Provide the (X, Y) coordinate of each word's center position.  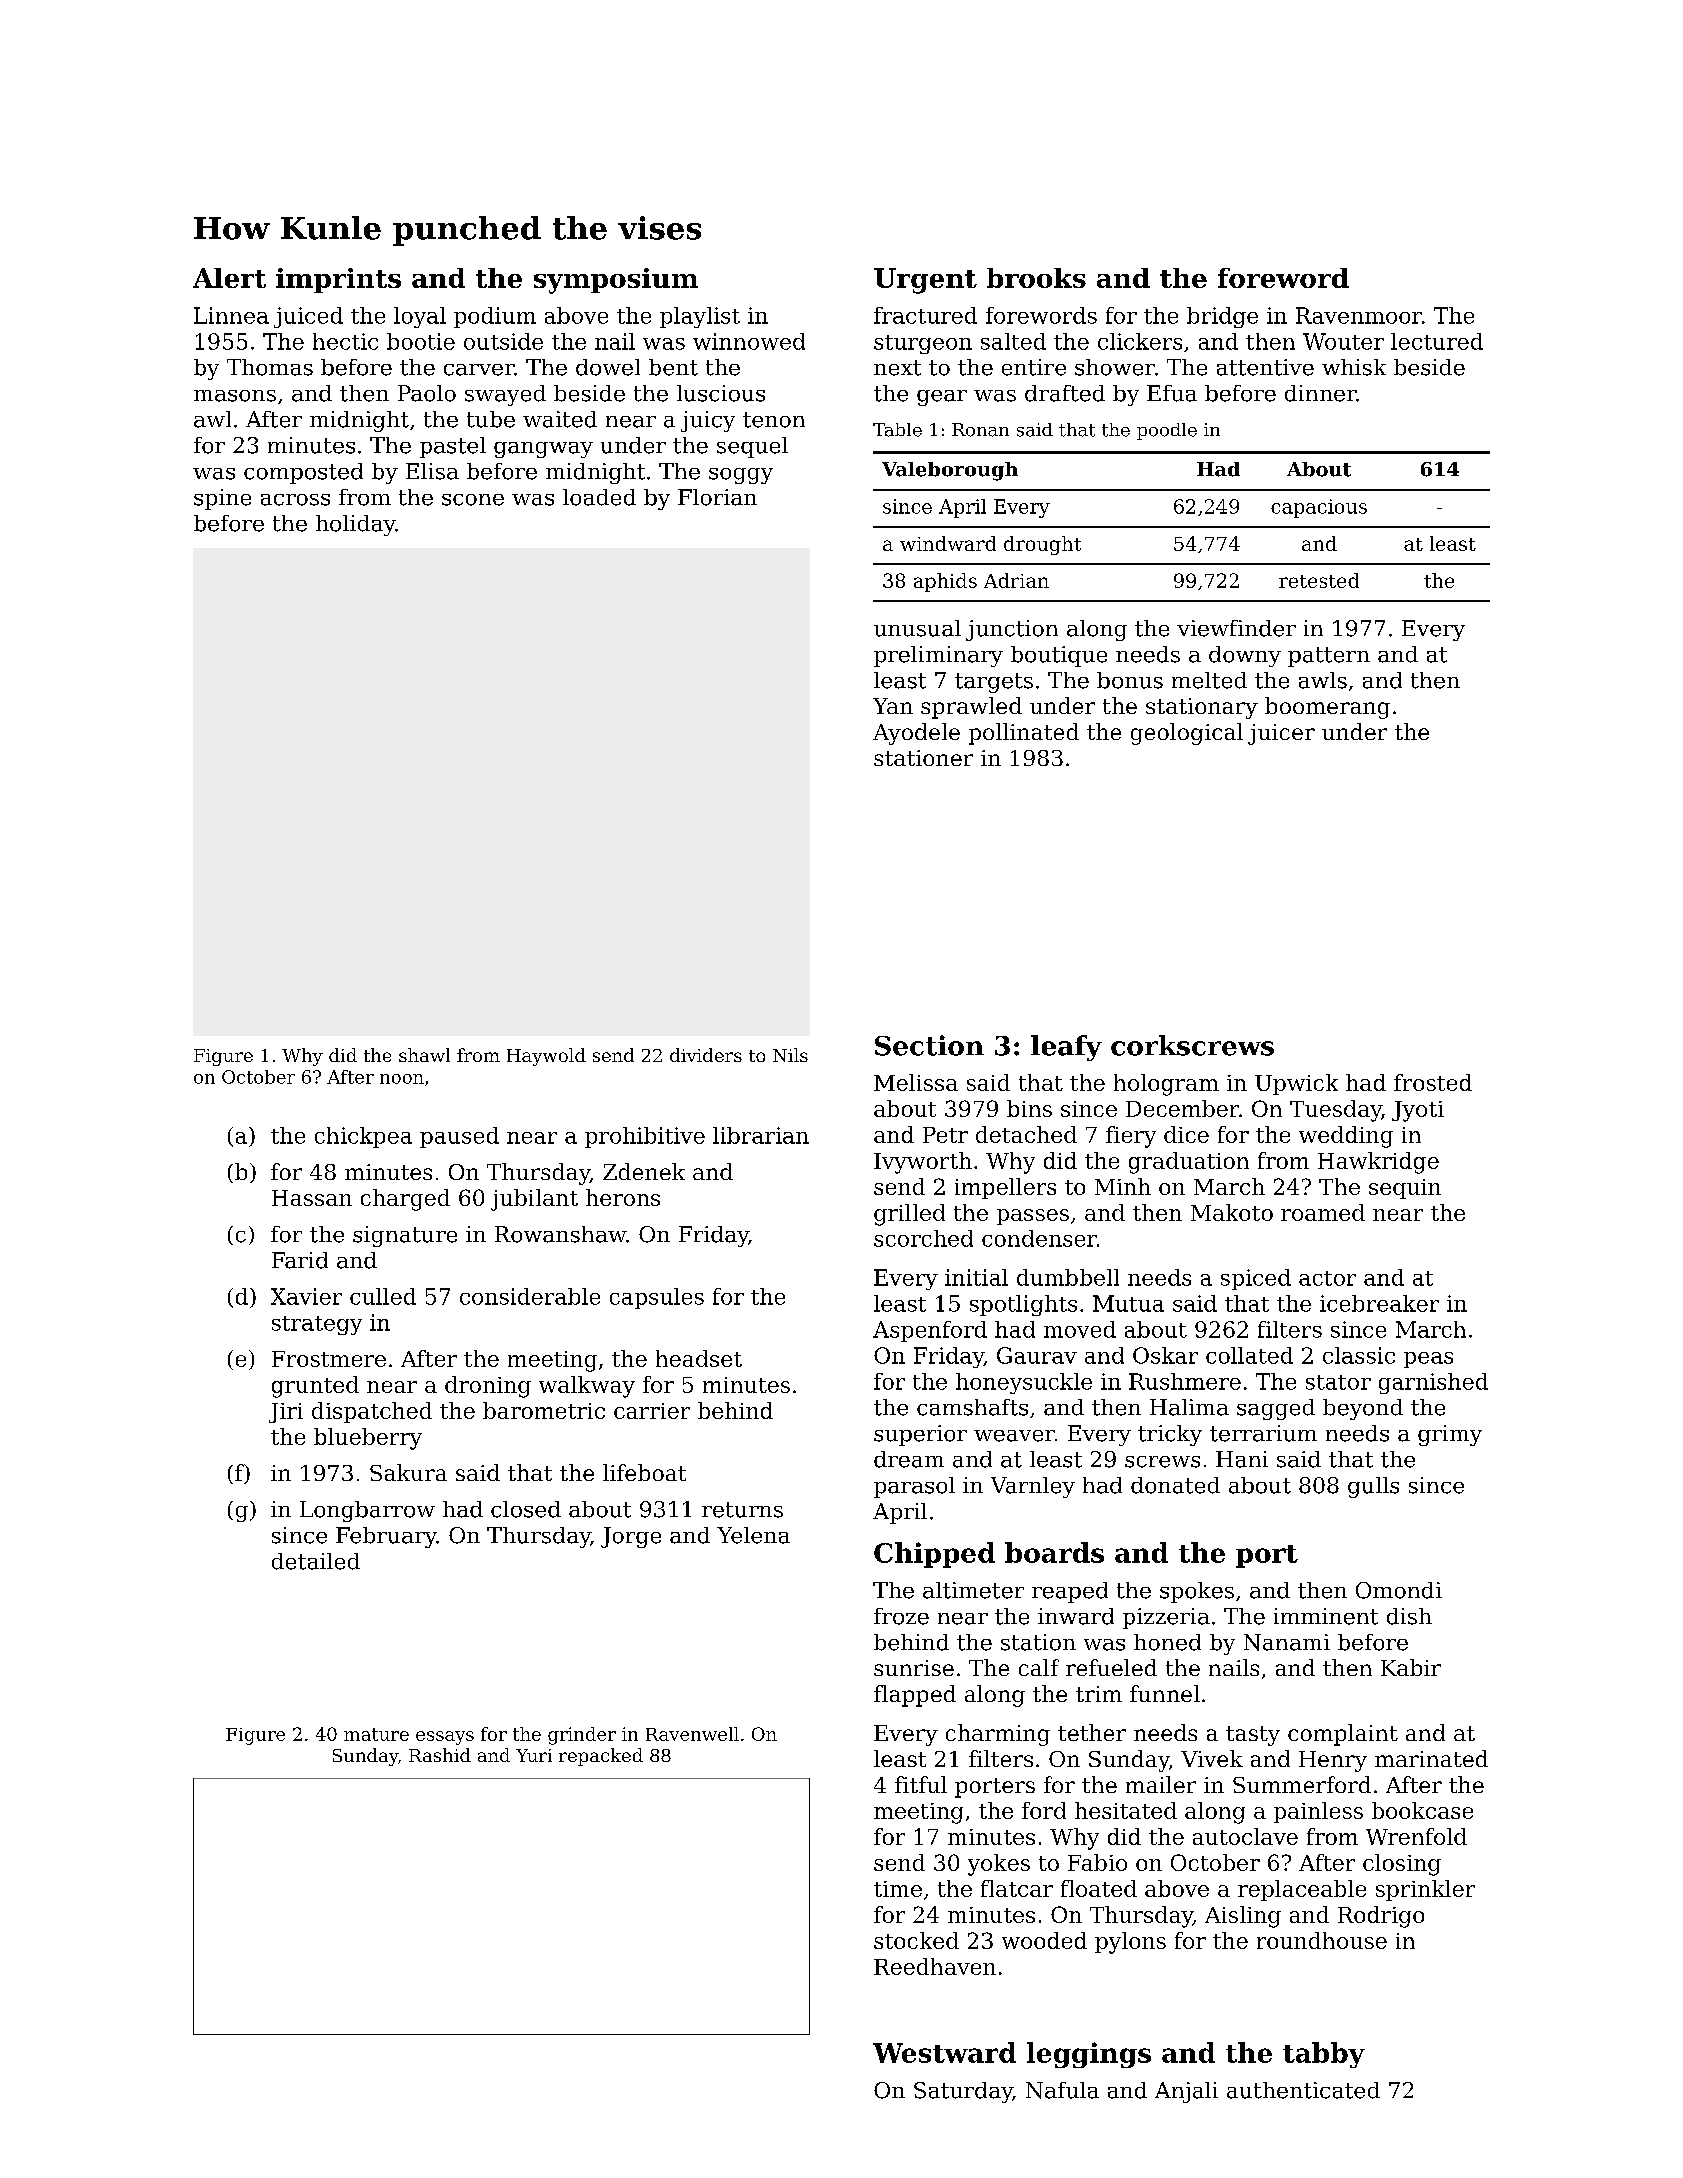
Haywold (546, 1057)
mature (376, 1734)
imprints (338, 280)
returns (742, 1510)
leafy (1066, 1048)
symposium (616, 281)
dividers (706, 1055)
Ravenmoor (1359, 315)
